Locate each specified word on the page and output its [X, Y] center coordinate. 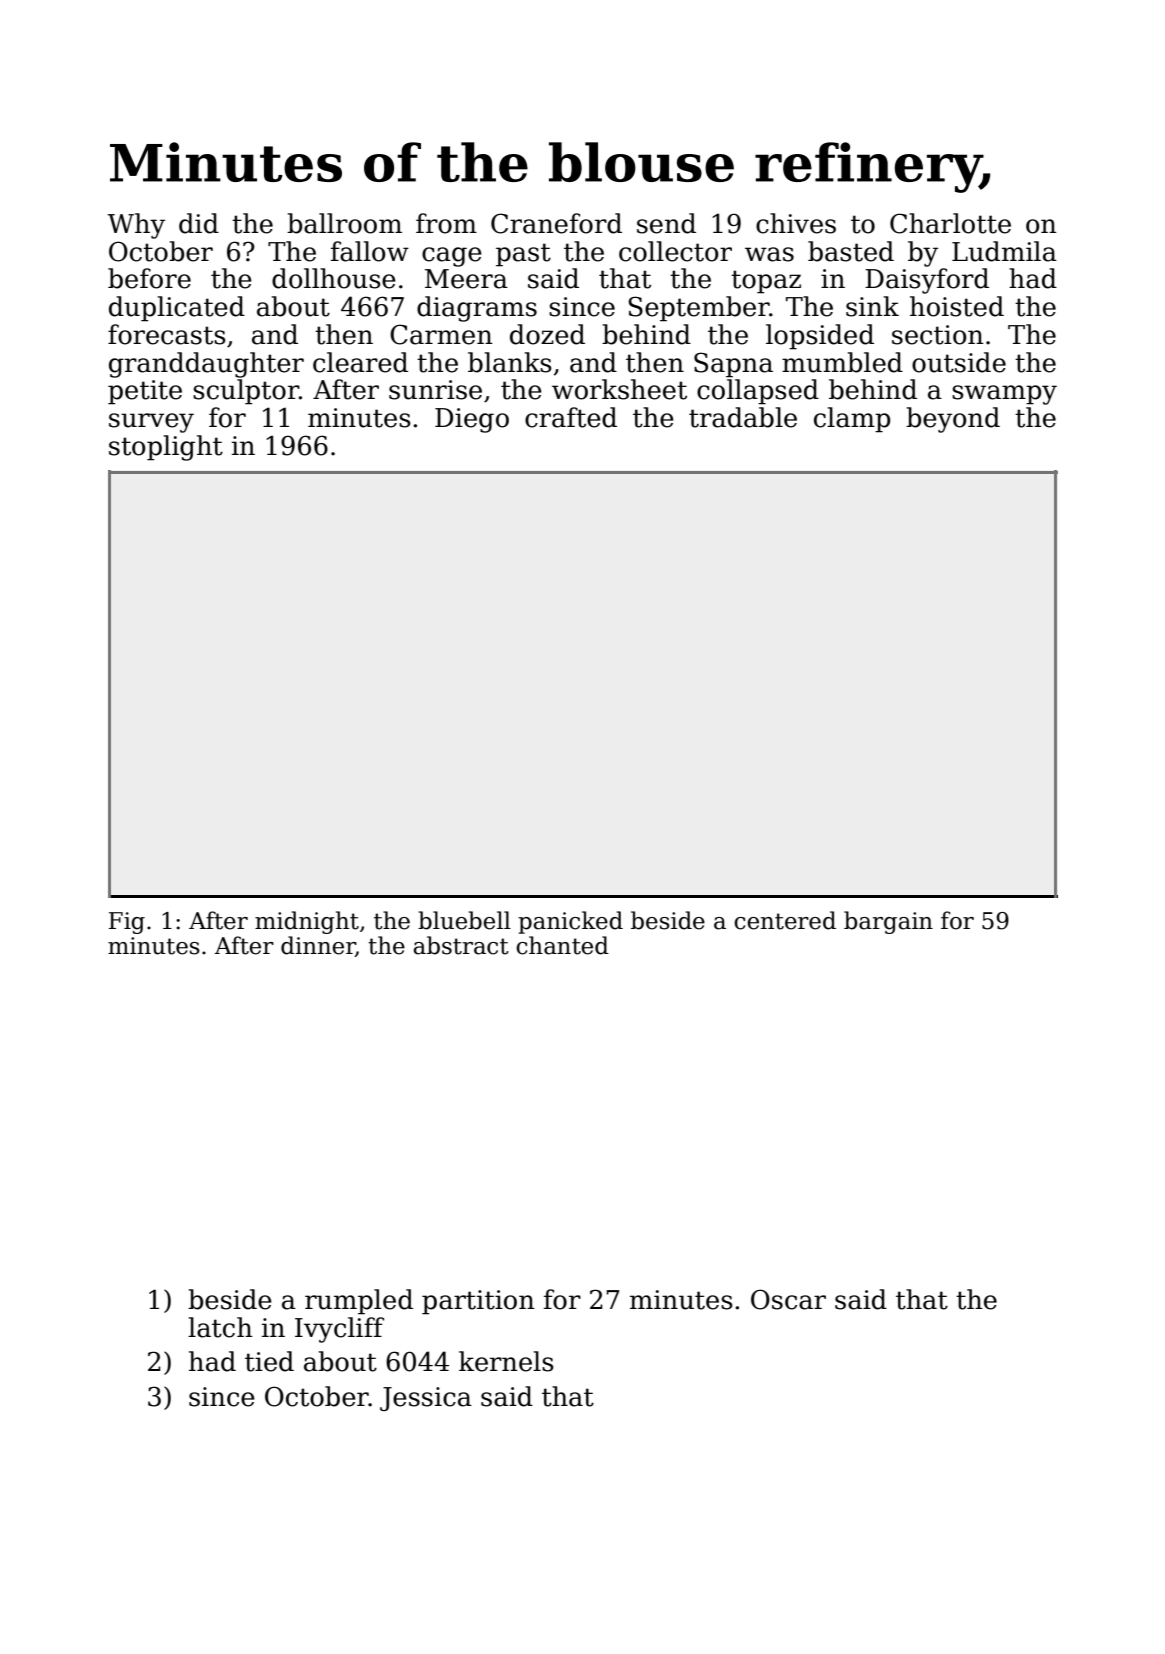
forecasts [167, 334]
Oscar [788, 1299]
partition [478, 1302]
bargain [888, 922]
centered [785, 920]
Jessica [426, 1399]
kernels [506, 1361]
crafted [571, 417]
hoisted [957, 306]
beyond [953, 420]
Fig [127, 923]
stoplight [166, 448]
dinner [318, 946]
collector [675, 251]
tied [269, 1361]
